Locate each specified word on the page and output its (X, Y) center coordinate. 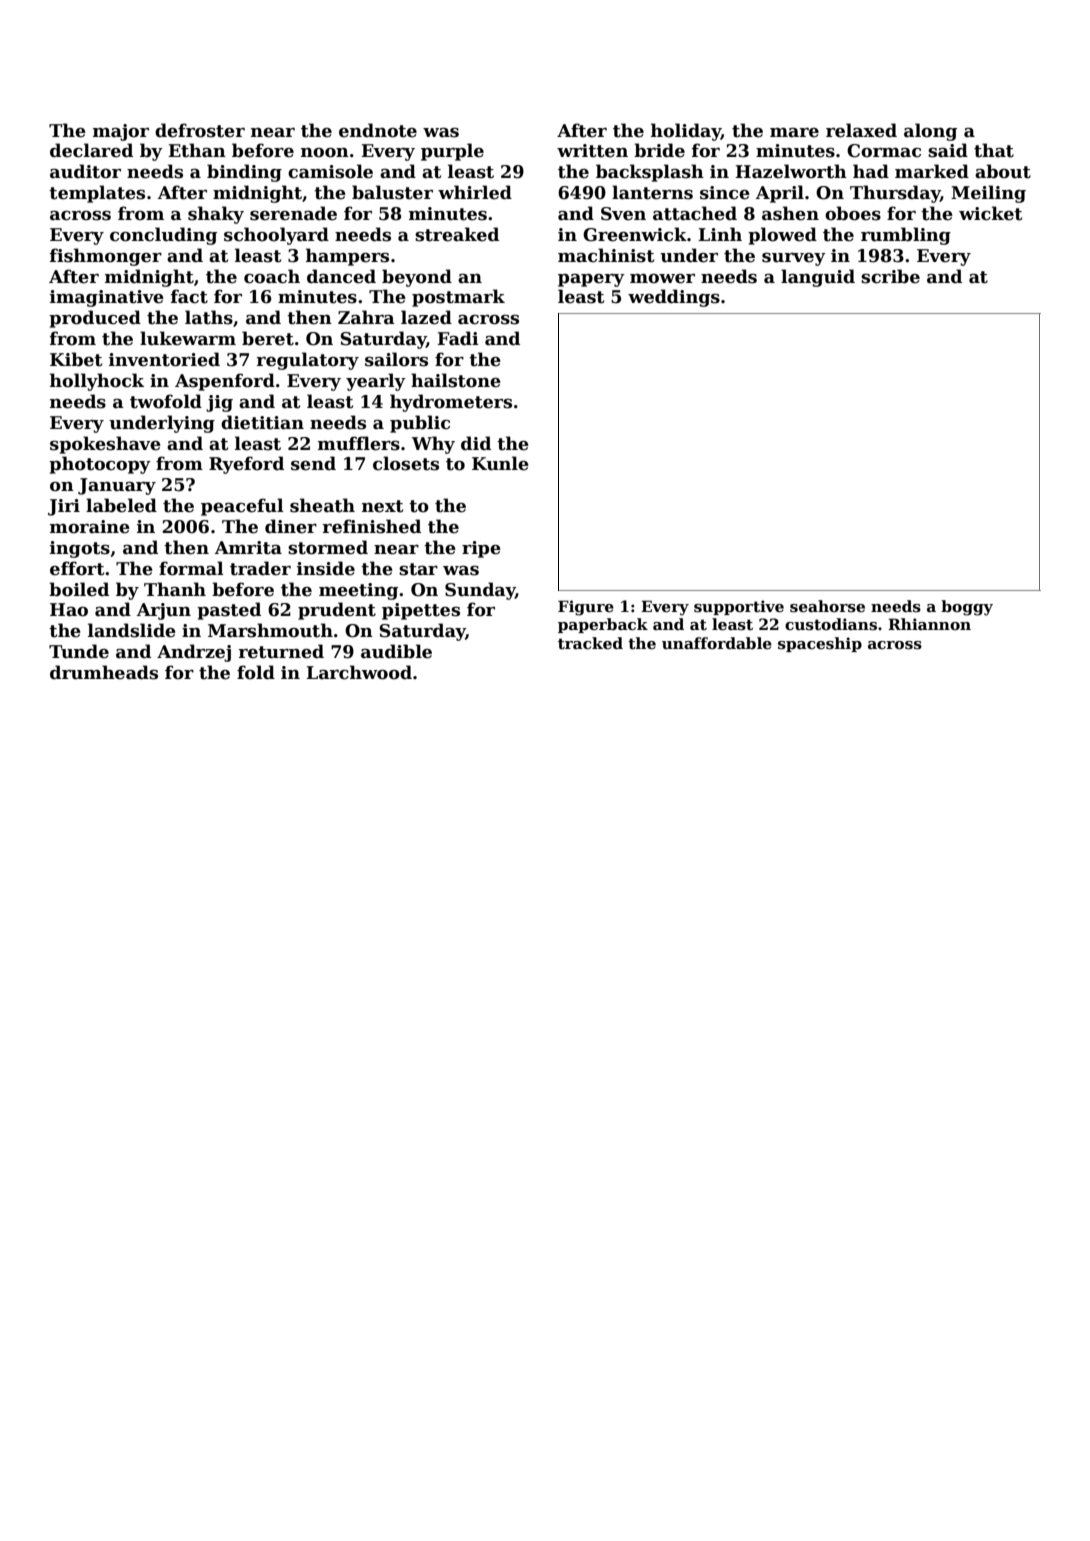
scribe (890, 276)
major (121, 132)
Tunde (79, 651)
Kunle (500, 463)
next (382, 506)
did (476, 443)
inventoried (164, 359)
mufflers (359, 443)
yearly (376, 382)
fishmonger (106, 257)
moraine (90, 527)
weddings (674, 298)
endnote (378, 130)
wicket (990, 213)
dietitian (262, 422)
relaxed (861, 130)
